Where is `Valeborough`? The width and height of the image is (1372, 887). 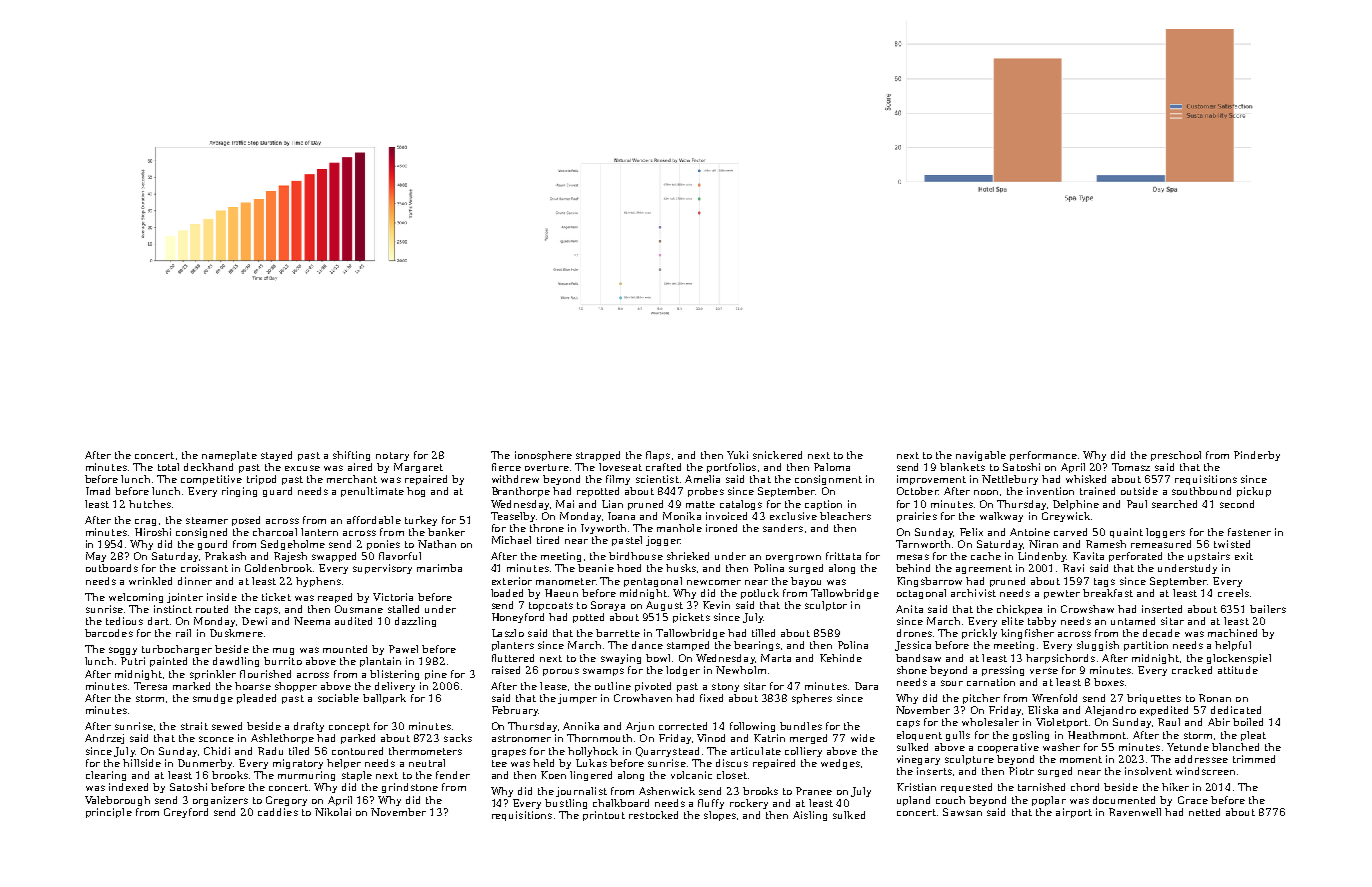 Valeborough is located at coordinates (117, 801).
